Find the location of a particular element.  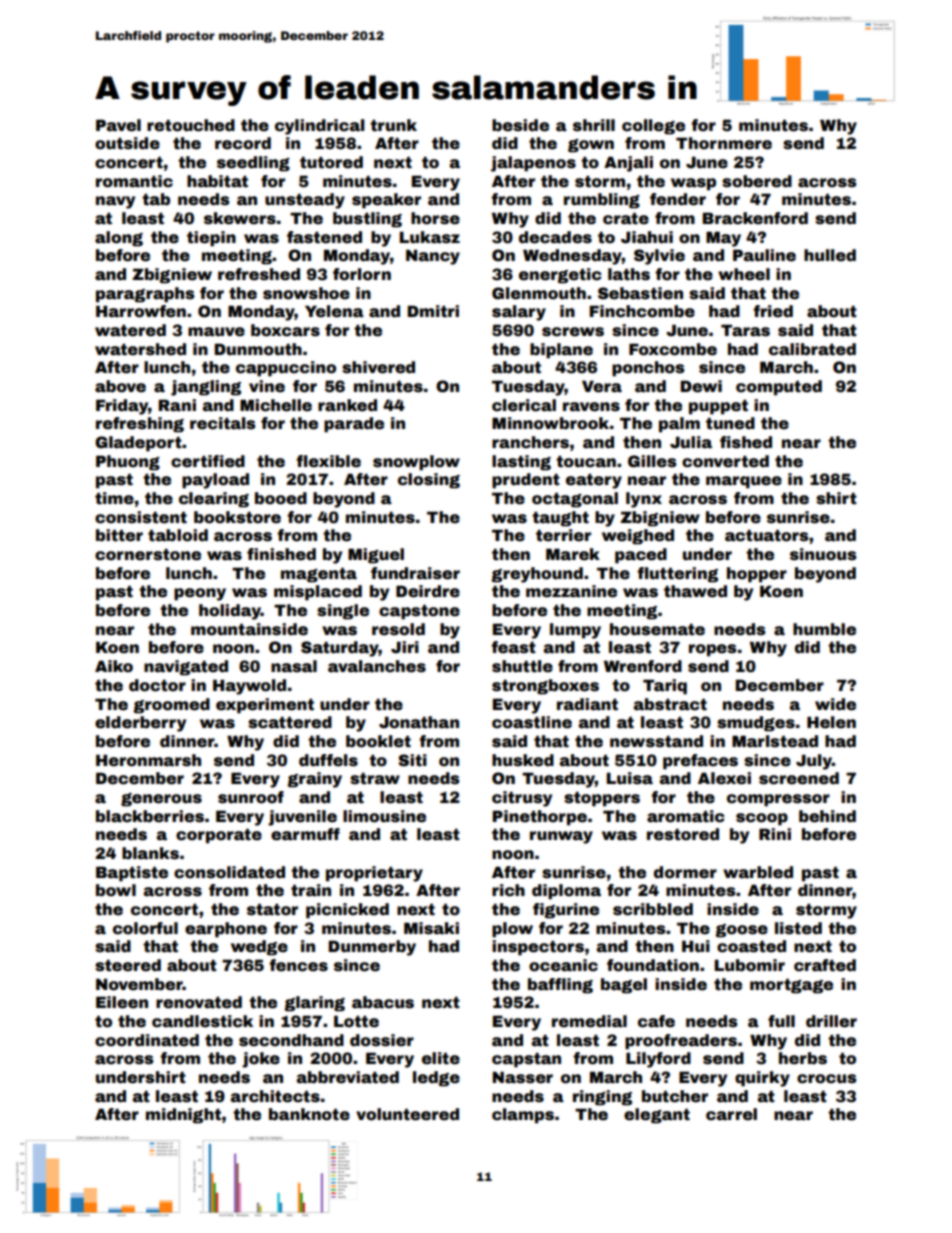

midnight is located at coordinates (183, 1116).
